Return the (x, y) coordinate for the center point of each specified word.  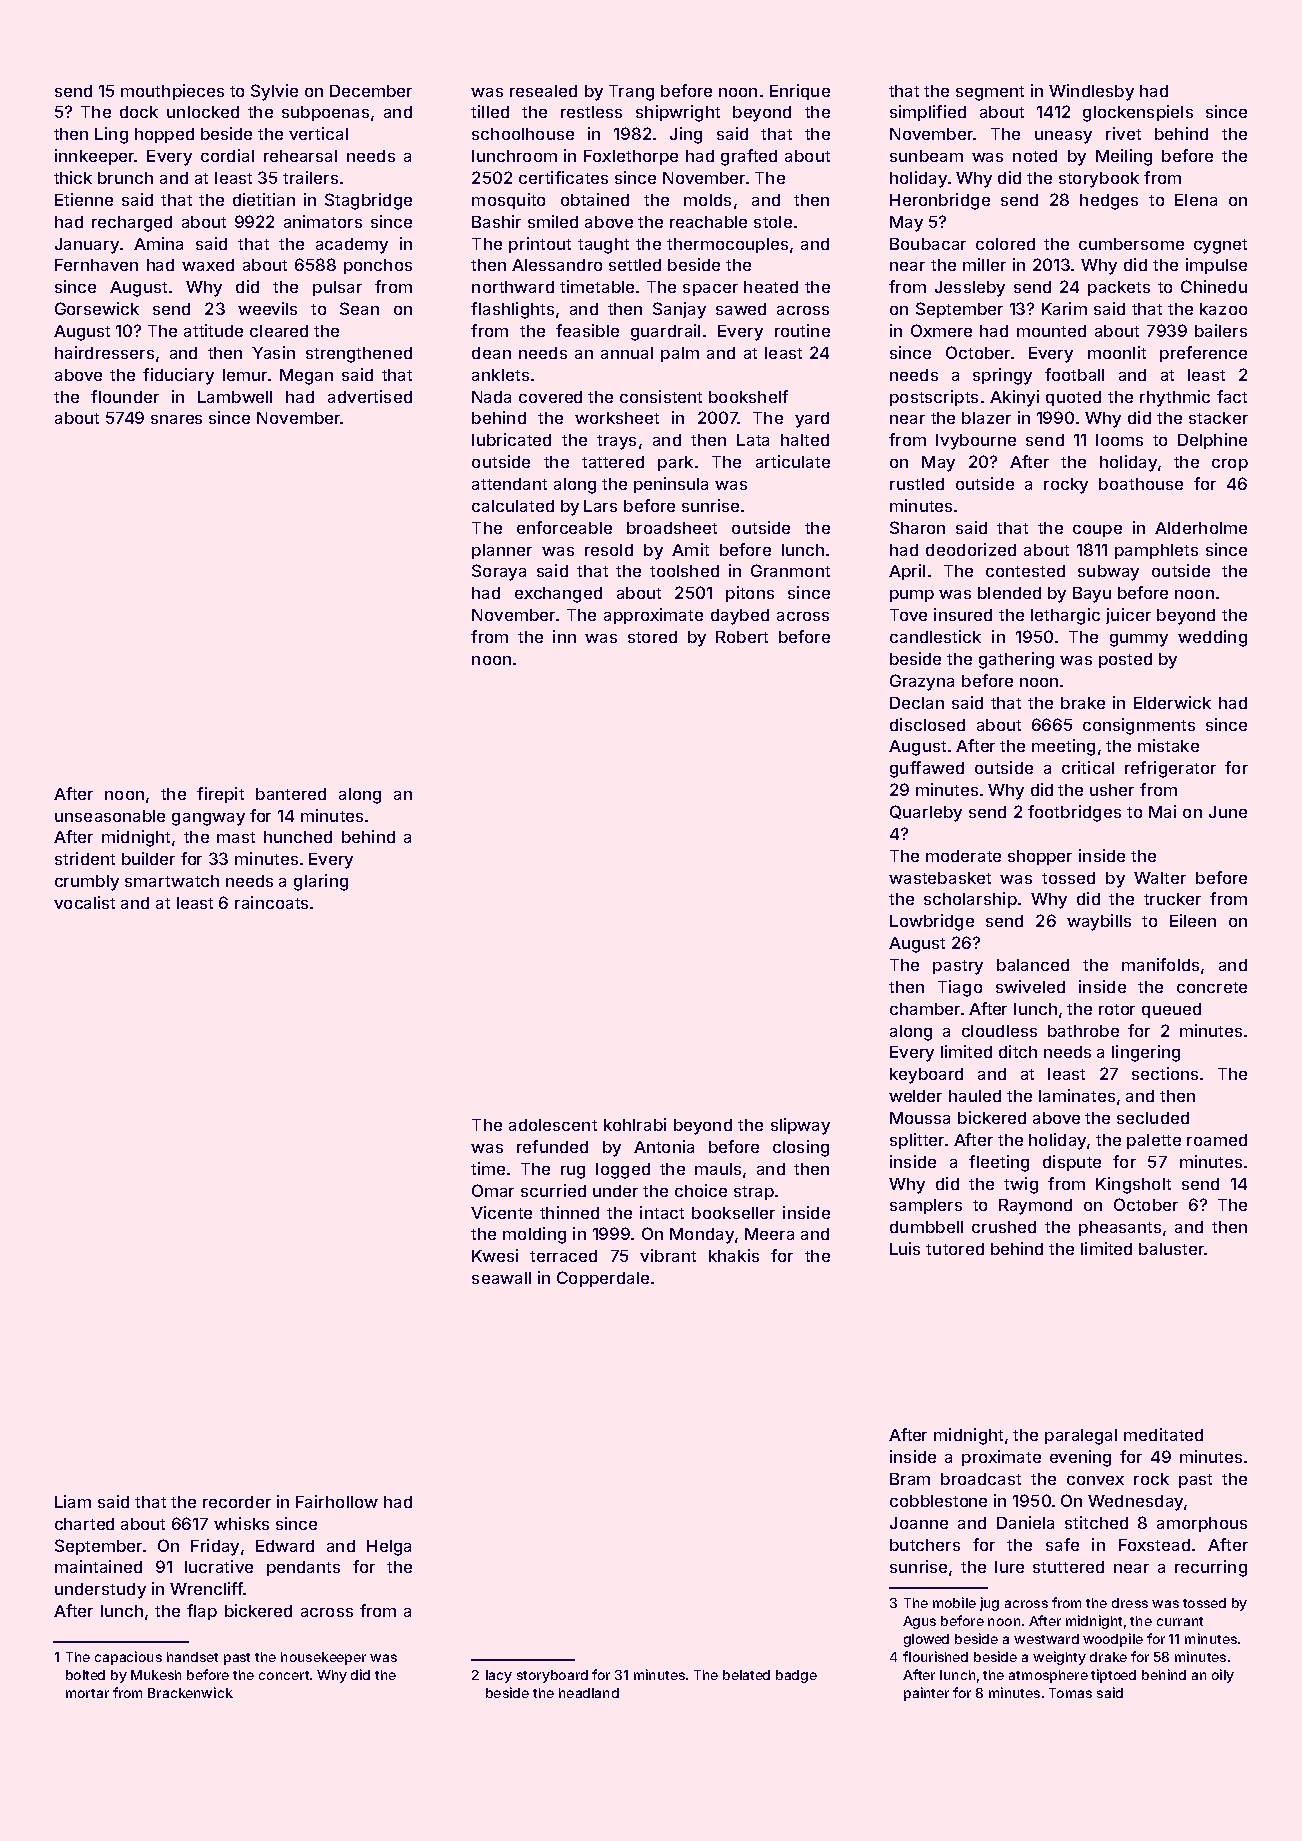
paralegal (1081, 1437)
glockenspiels (1138, 113)
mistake (1168, 745)
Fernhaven (96, 265)
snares (176, 419)
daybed (740, 617)
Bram (910, 1479)
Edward (285, 1546)
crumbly (87, 883)
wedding (1212, 638)
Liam (73, 1501)
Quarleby (926, 813)
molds (707, 200)
